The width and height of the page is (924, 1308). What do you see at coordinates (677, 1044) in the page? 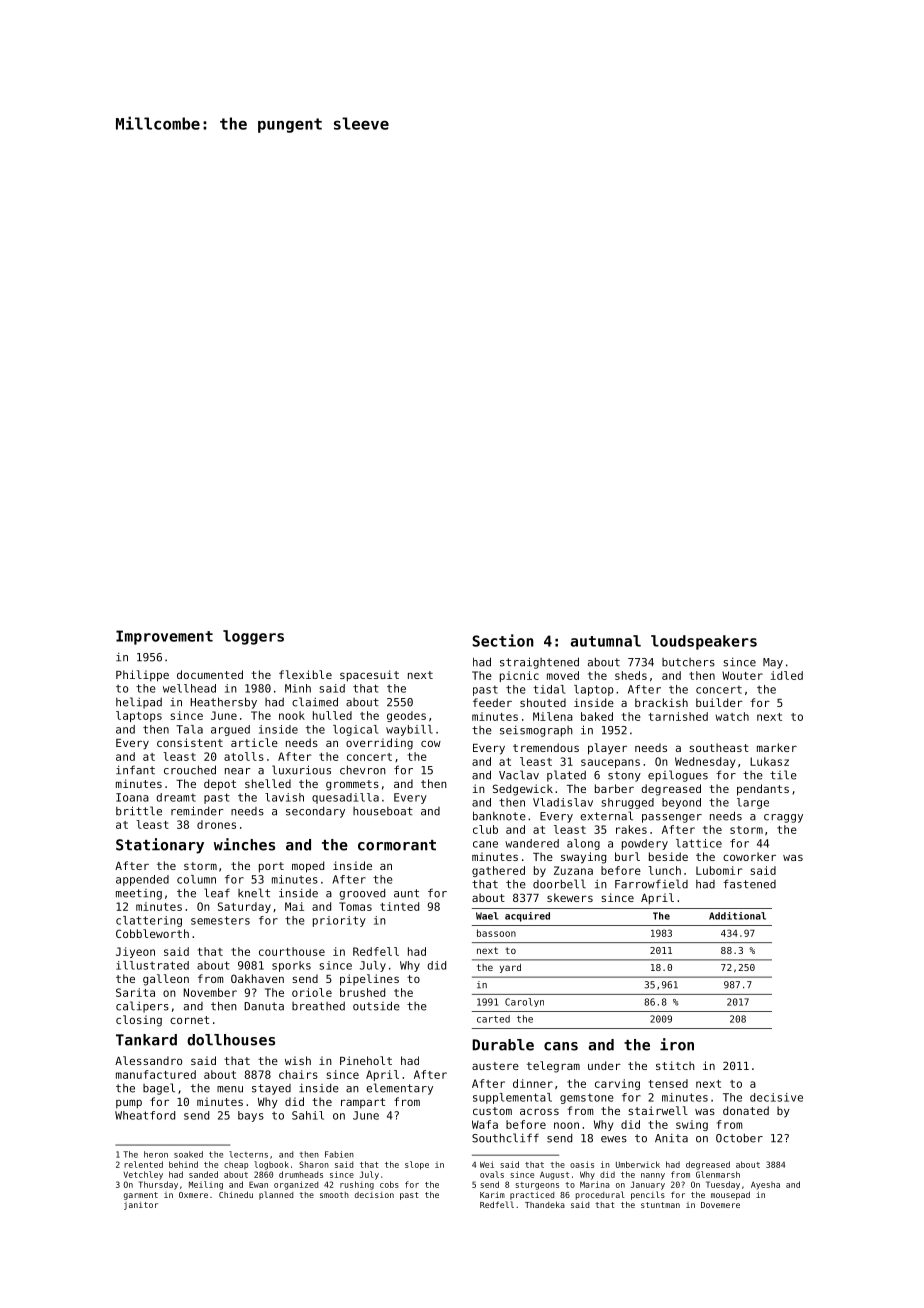
I see `iron` at bounding box center [677, 1044].
